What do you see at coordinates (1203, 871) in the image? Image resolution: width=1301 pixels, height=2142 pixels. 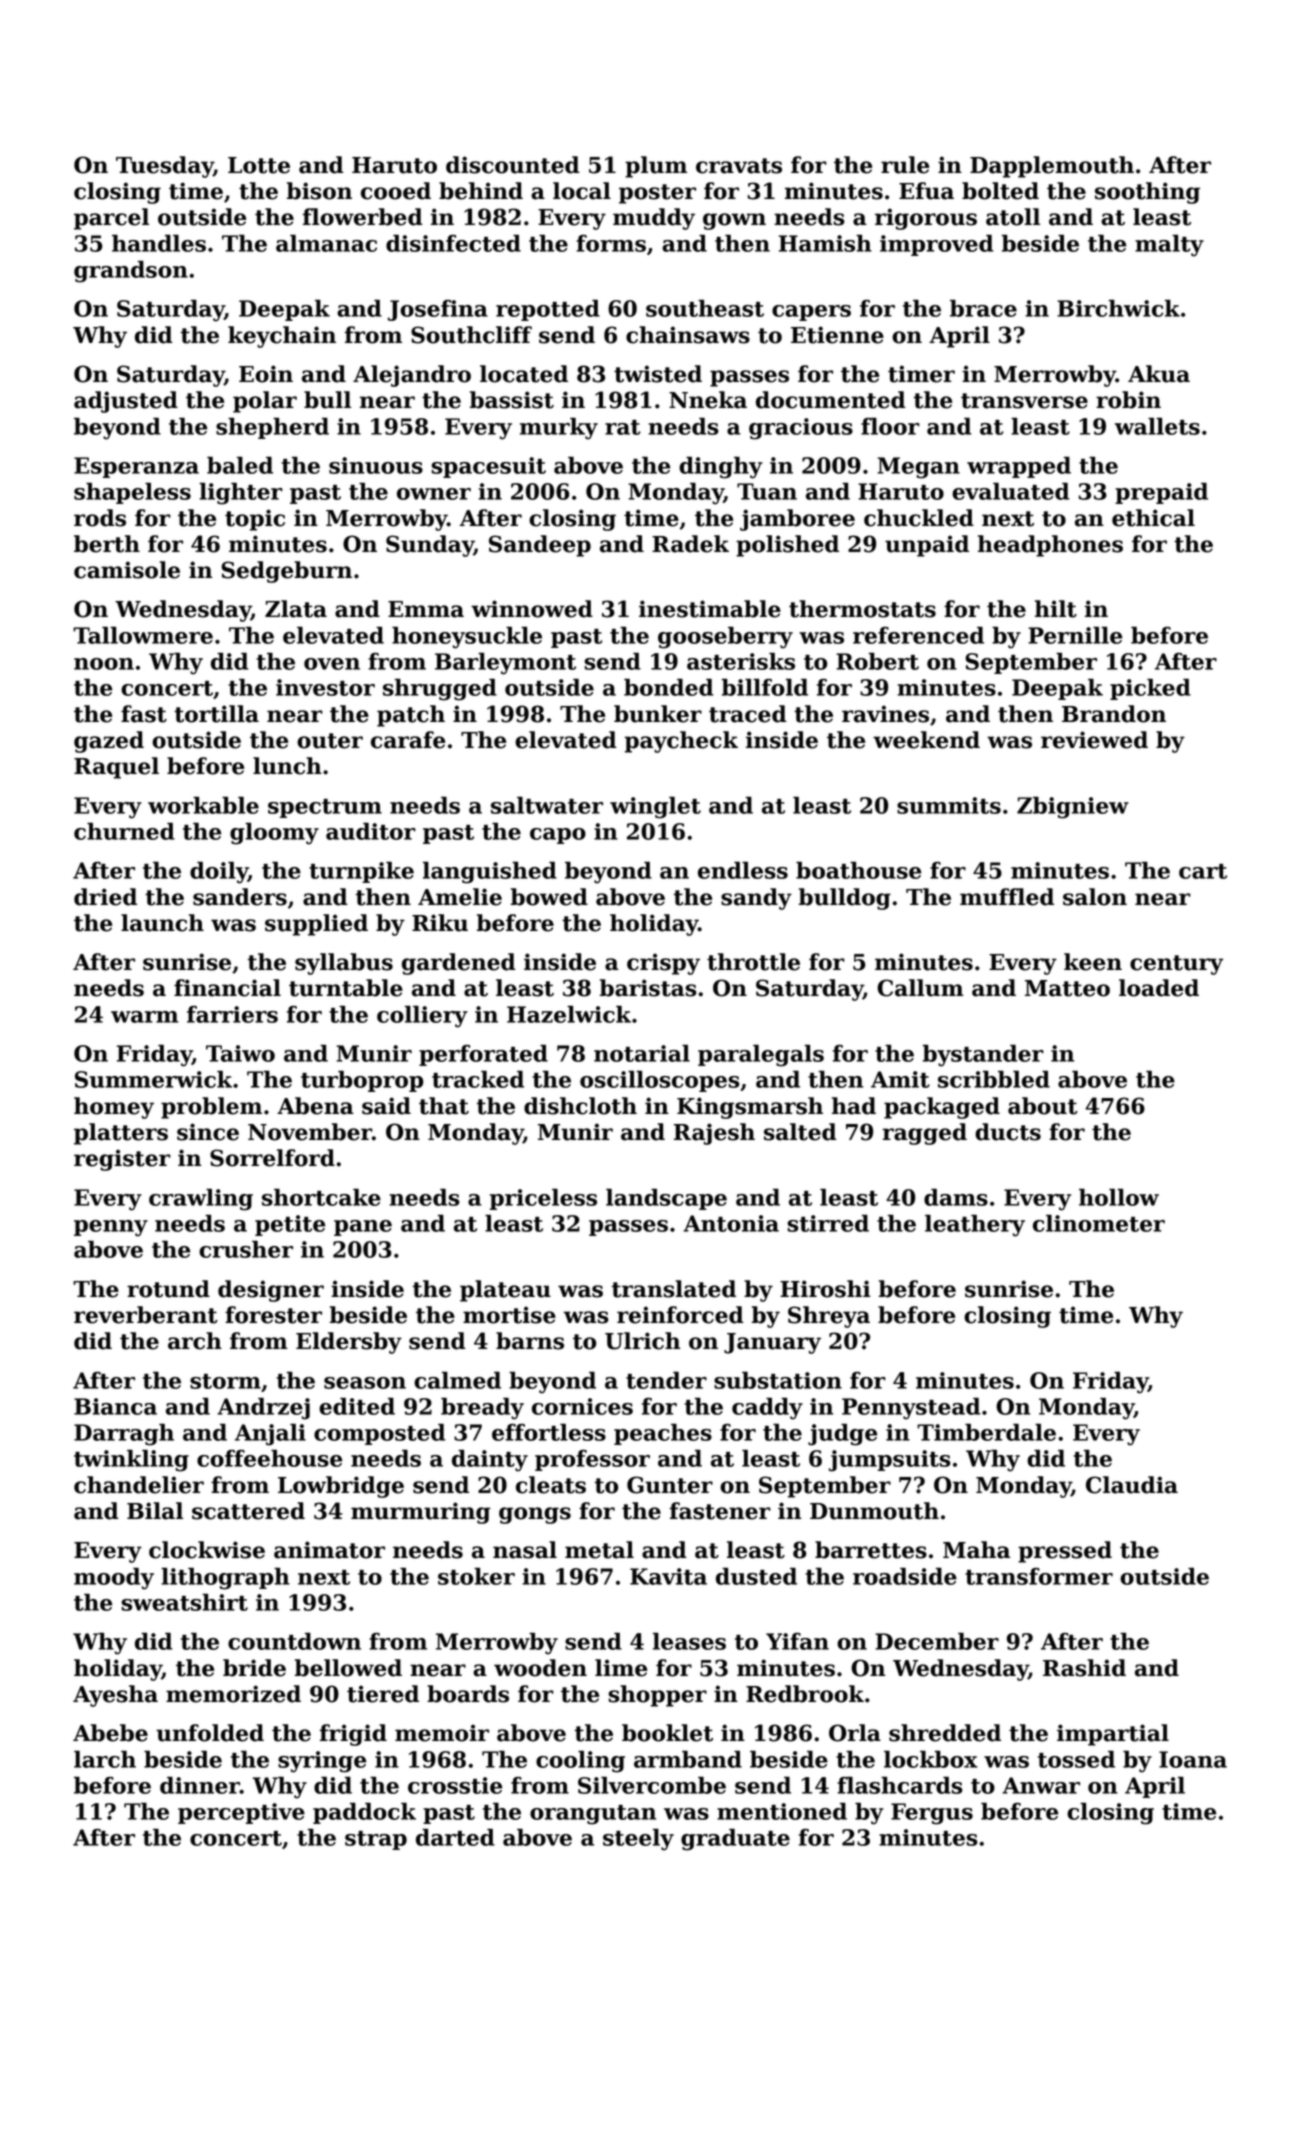 I see `cart` at bounding box center [1203, 871].
